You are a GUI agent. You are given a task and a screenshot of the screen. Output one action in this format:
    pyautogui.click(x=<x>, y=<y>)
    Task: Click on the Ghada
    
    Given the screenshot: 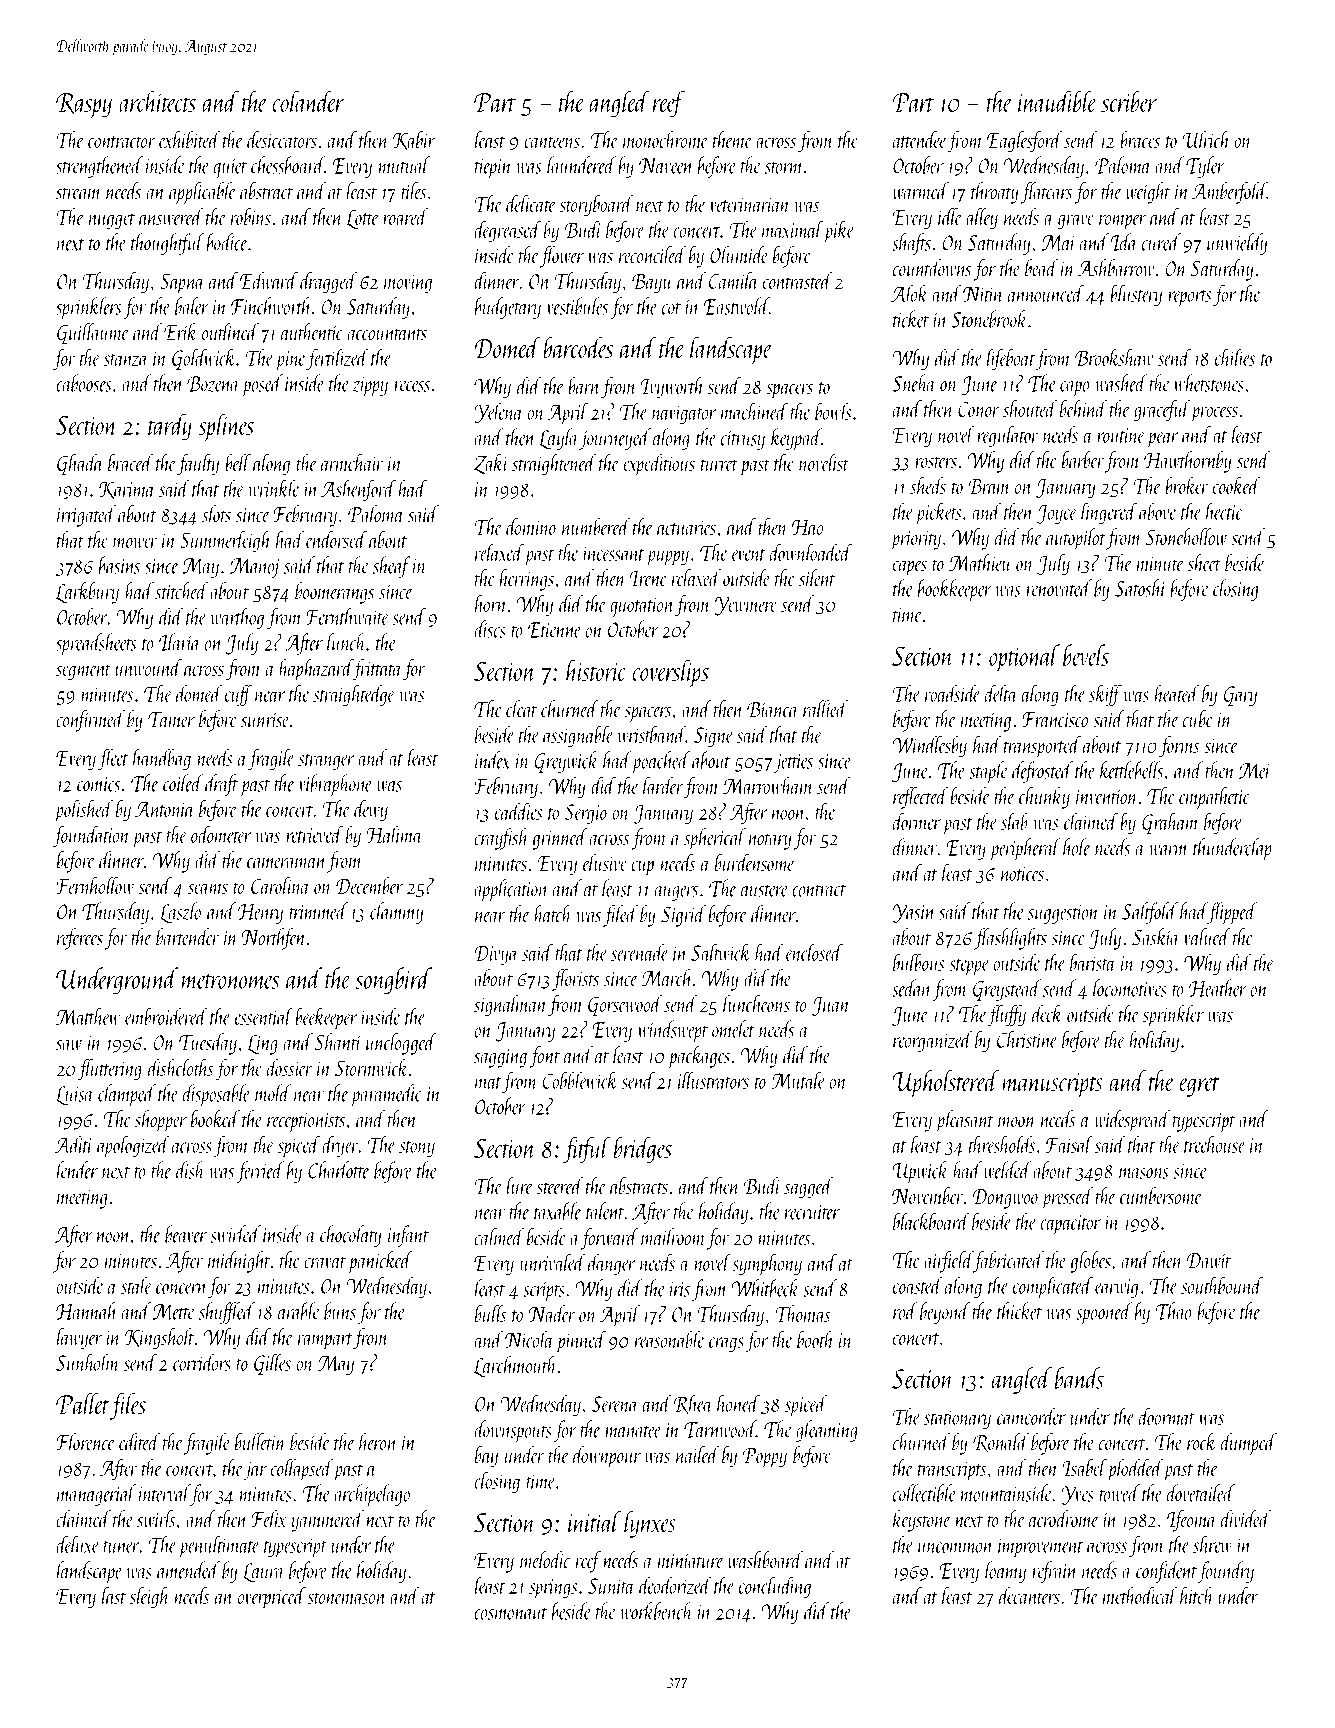 What is the action you would take?
    pyautogui.click(x=80, y=464)
